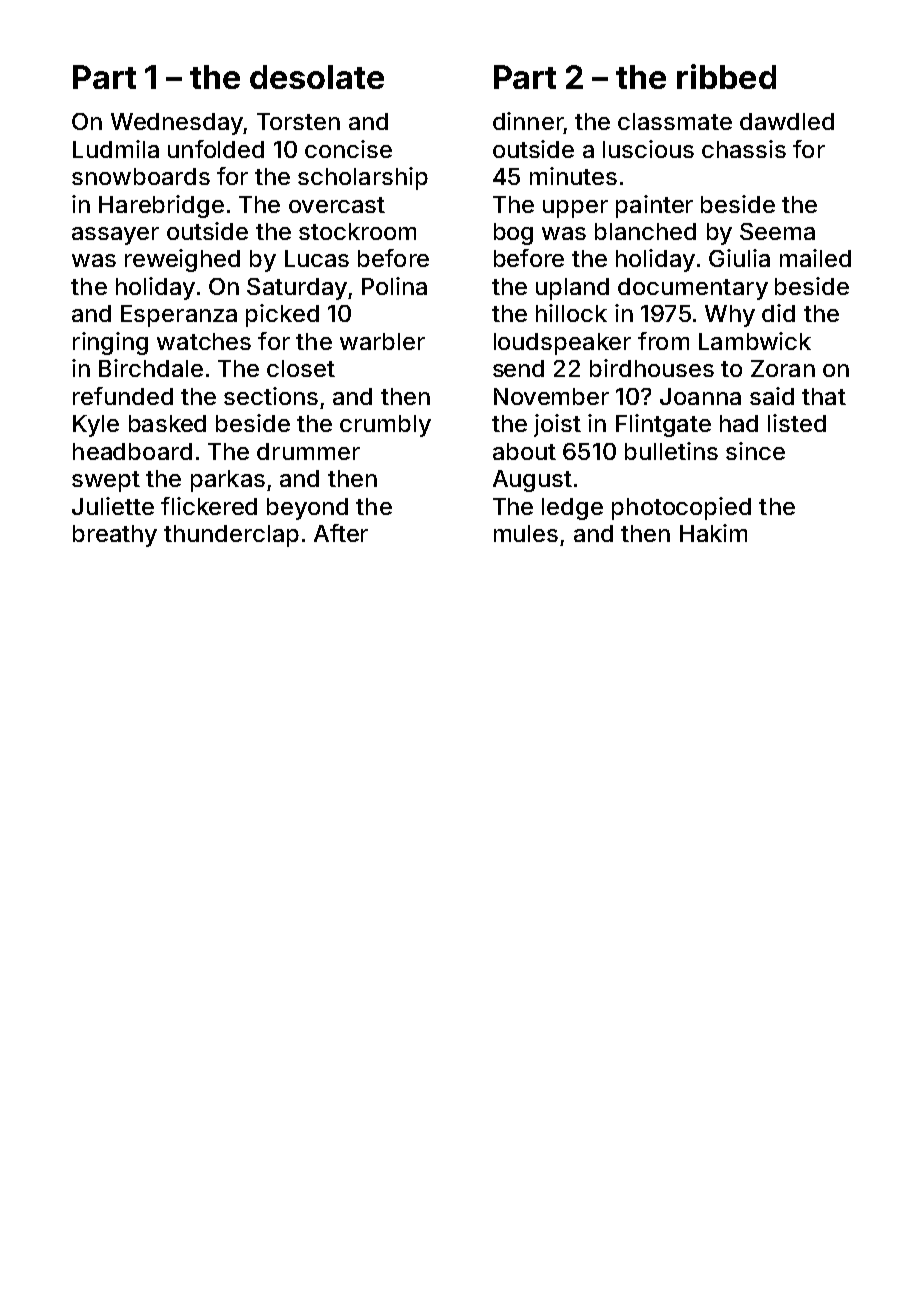 This screenshot has width=924, height=1311. What do you see at coordinates (110, 343) in the screenshot?
I see `ringing` at bounding box center [110, 343].
